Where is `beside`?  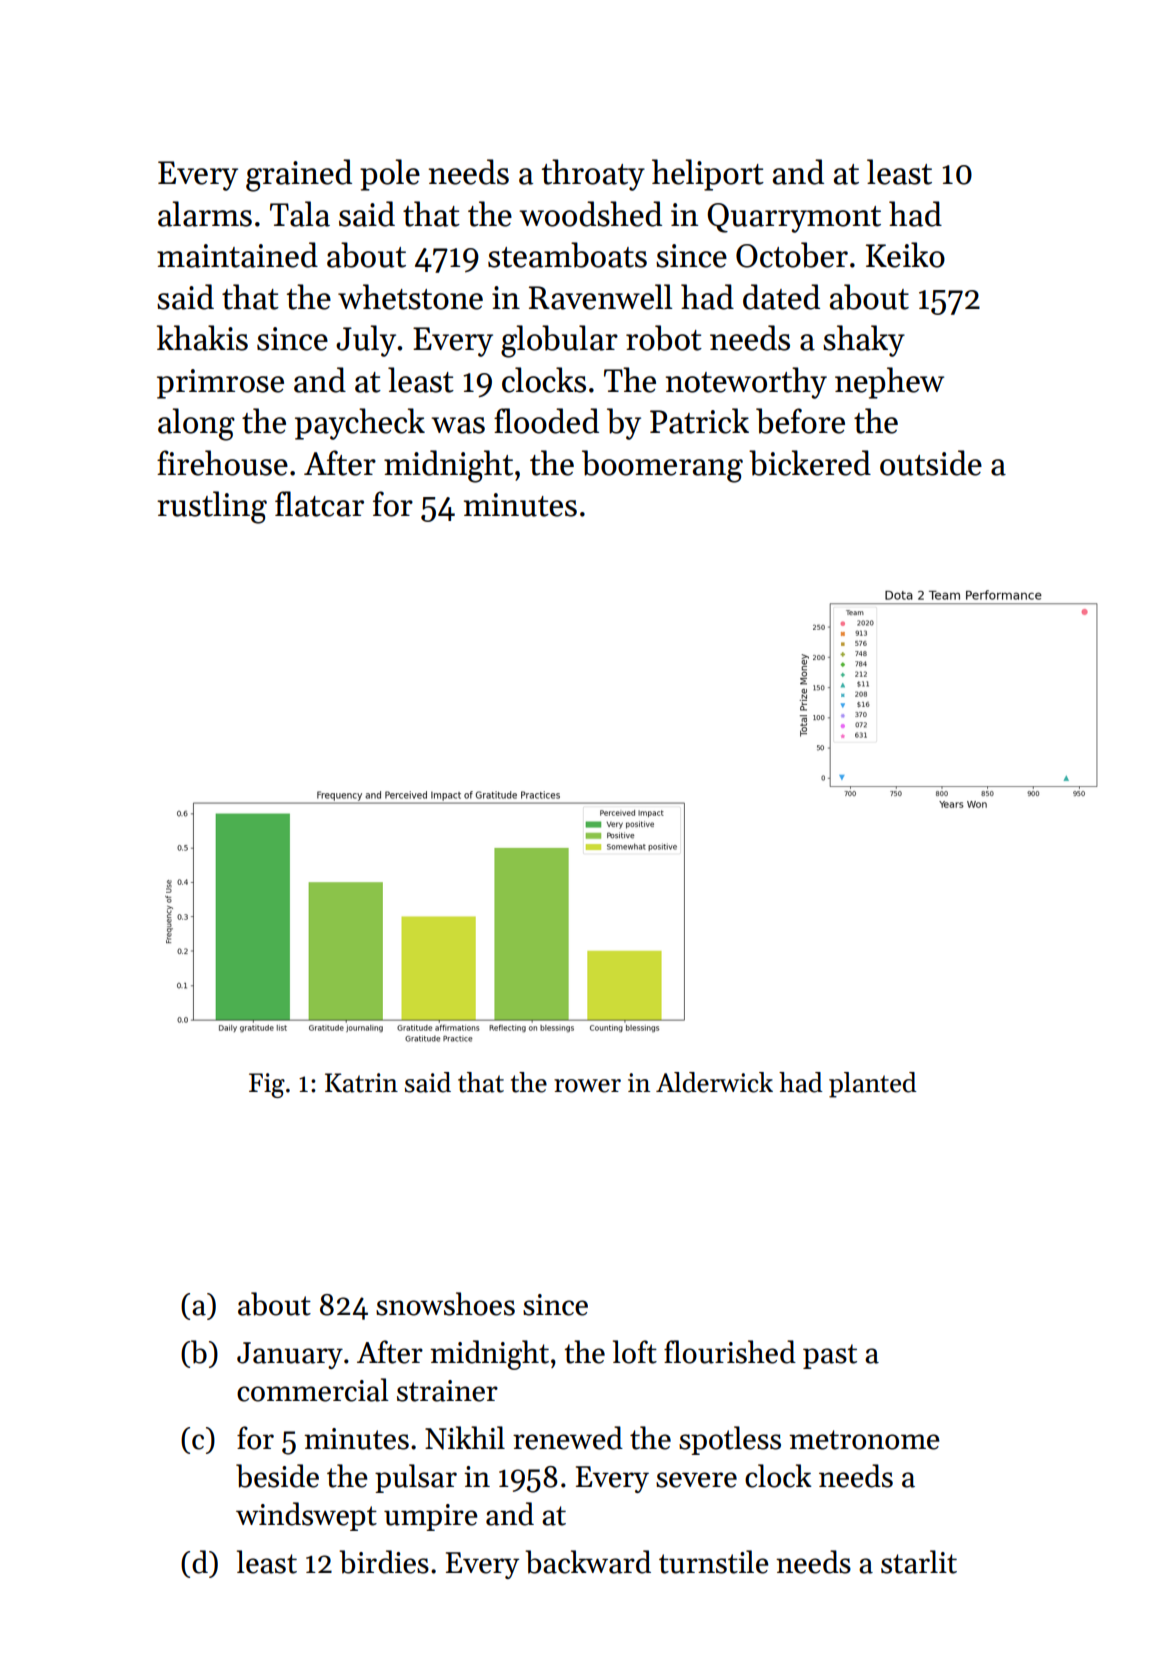
beside is located at coordinates (277, 1476).
